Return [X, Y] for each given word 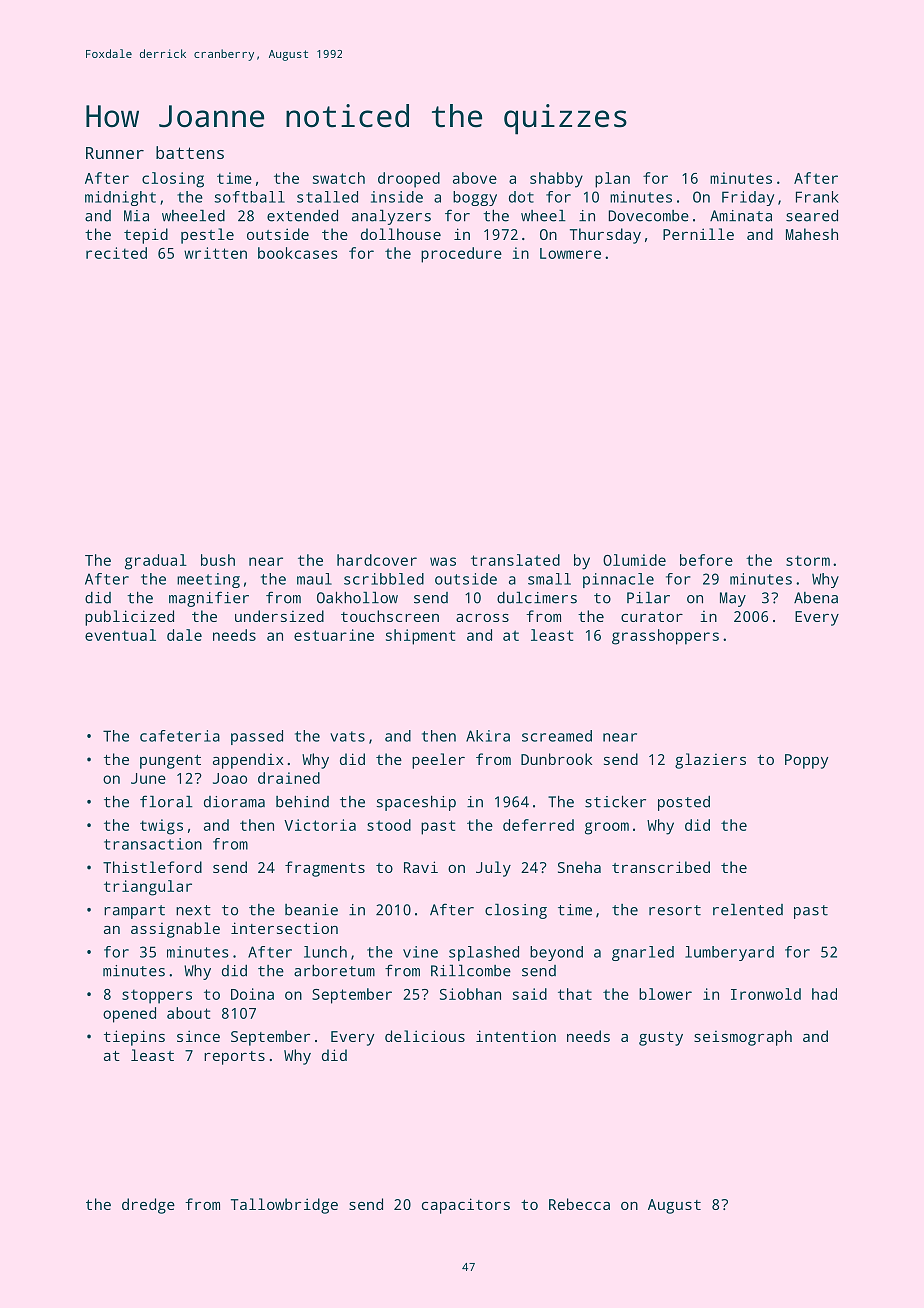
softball [249, 197]
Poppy [806, 761]
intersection [284, 928]
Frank [817, 197]
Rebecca [579, 1204]
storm [808, 560]
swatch [339, 178]
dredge [148, 1206]
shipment [420, 637]
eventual [120, 635]
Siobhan [470, 994]
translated [515, 560]
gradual [156, 562]
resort [675, 910]
